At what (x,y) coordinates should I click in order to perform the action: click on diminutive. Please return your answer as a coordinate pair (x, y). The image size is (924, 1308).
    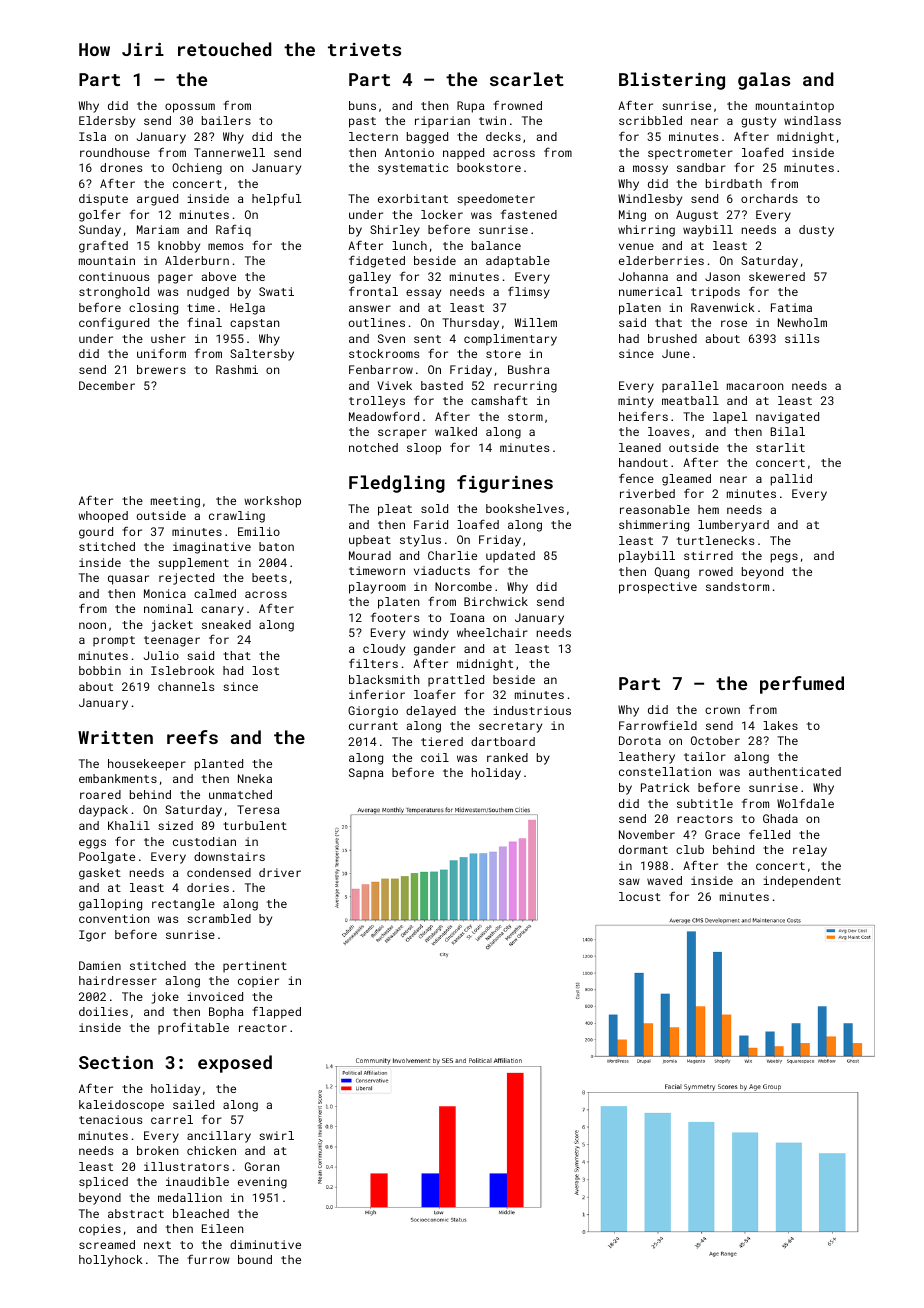
    Looking at the image, I should click on (265, 1244).
